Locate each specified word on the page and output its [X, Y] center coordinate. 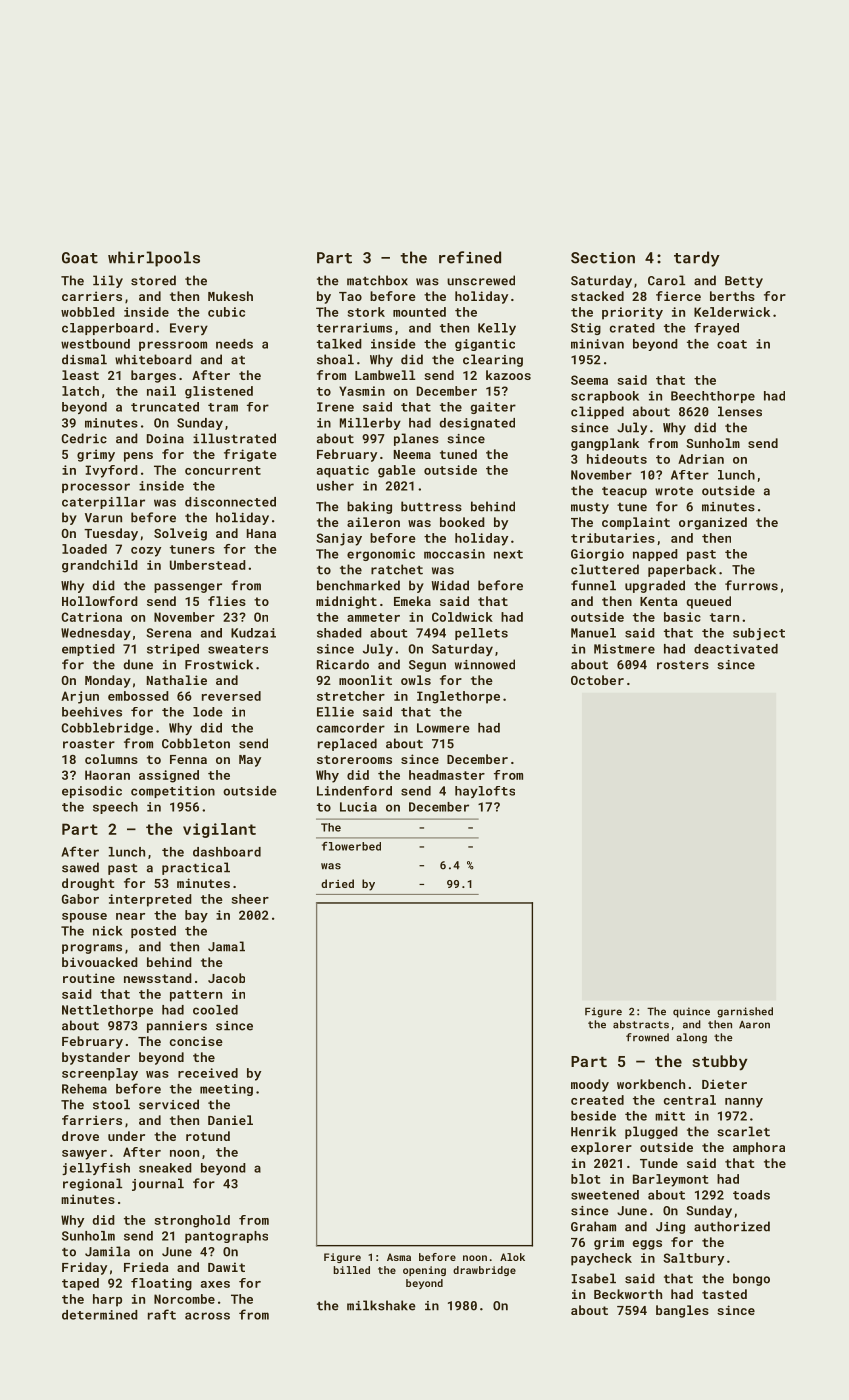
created [597, 1100]
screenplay [100, 1074]
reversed [231, 696]
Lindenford [354, 791]
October [597, 680]
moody [590, 1085]
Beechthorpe [713, 397]
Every [189, 329]
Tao [350, 296]
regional [92, 1184]
